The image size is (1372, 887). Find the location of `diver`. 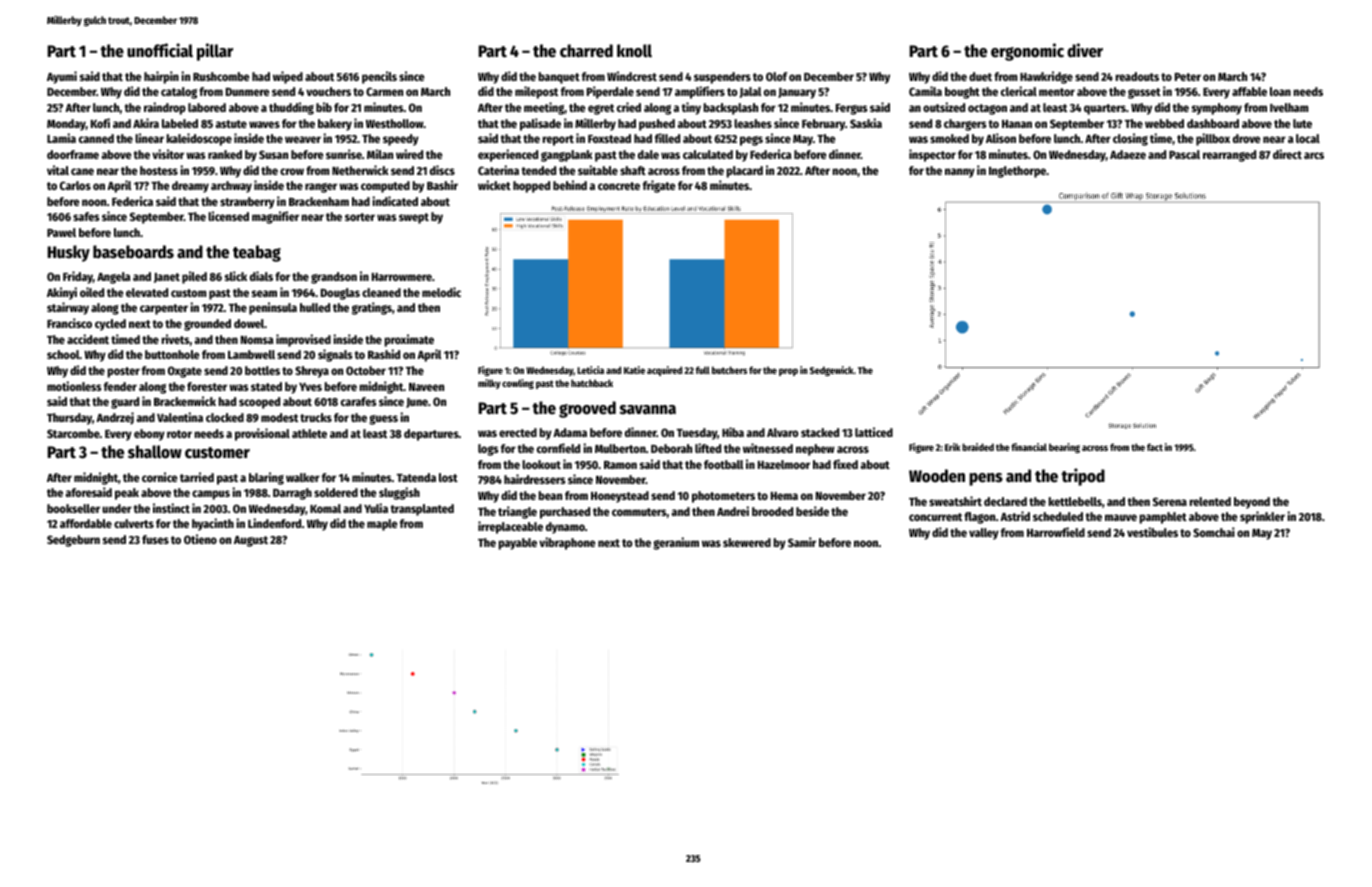

diver is located at coordinates (1085, 50).
